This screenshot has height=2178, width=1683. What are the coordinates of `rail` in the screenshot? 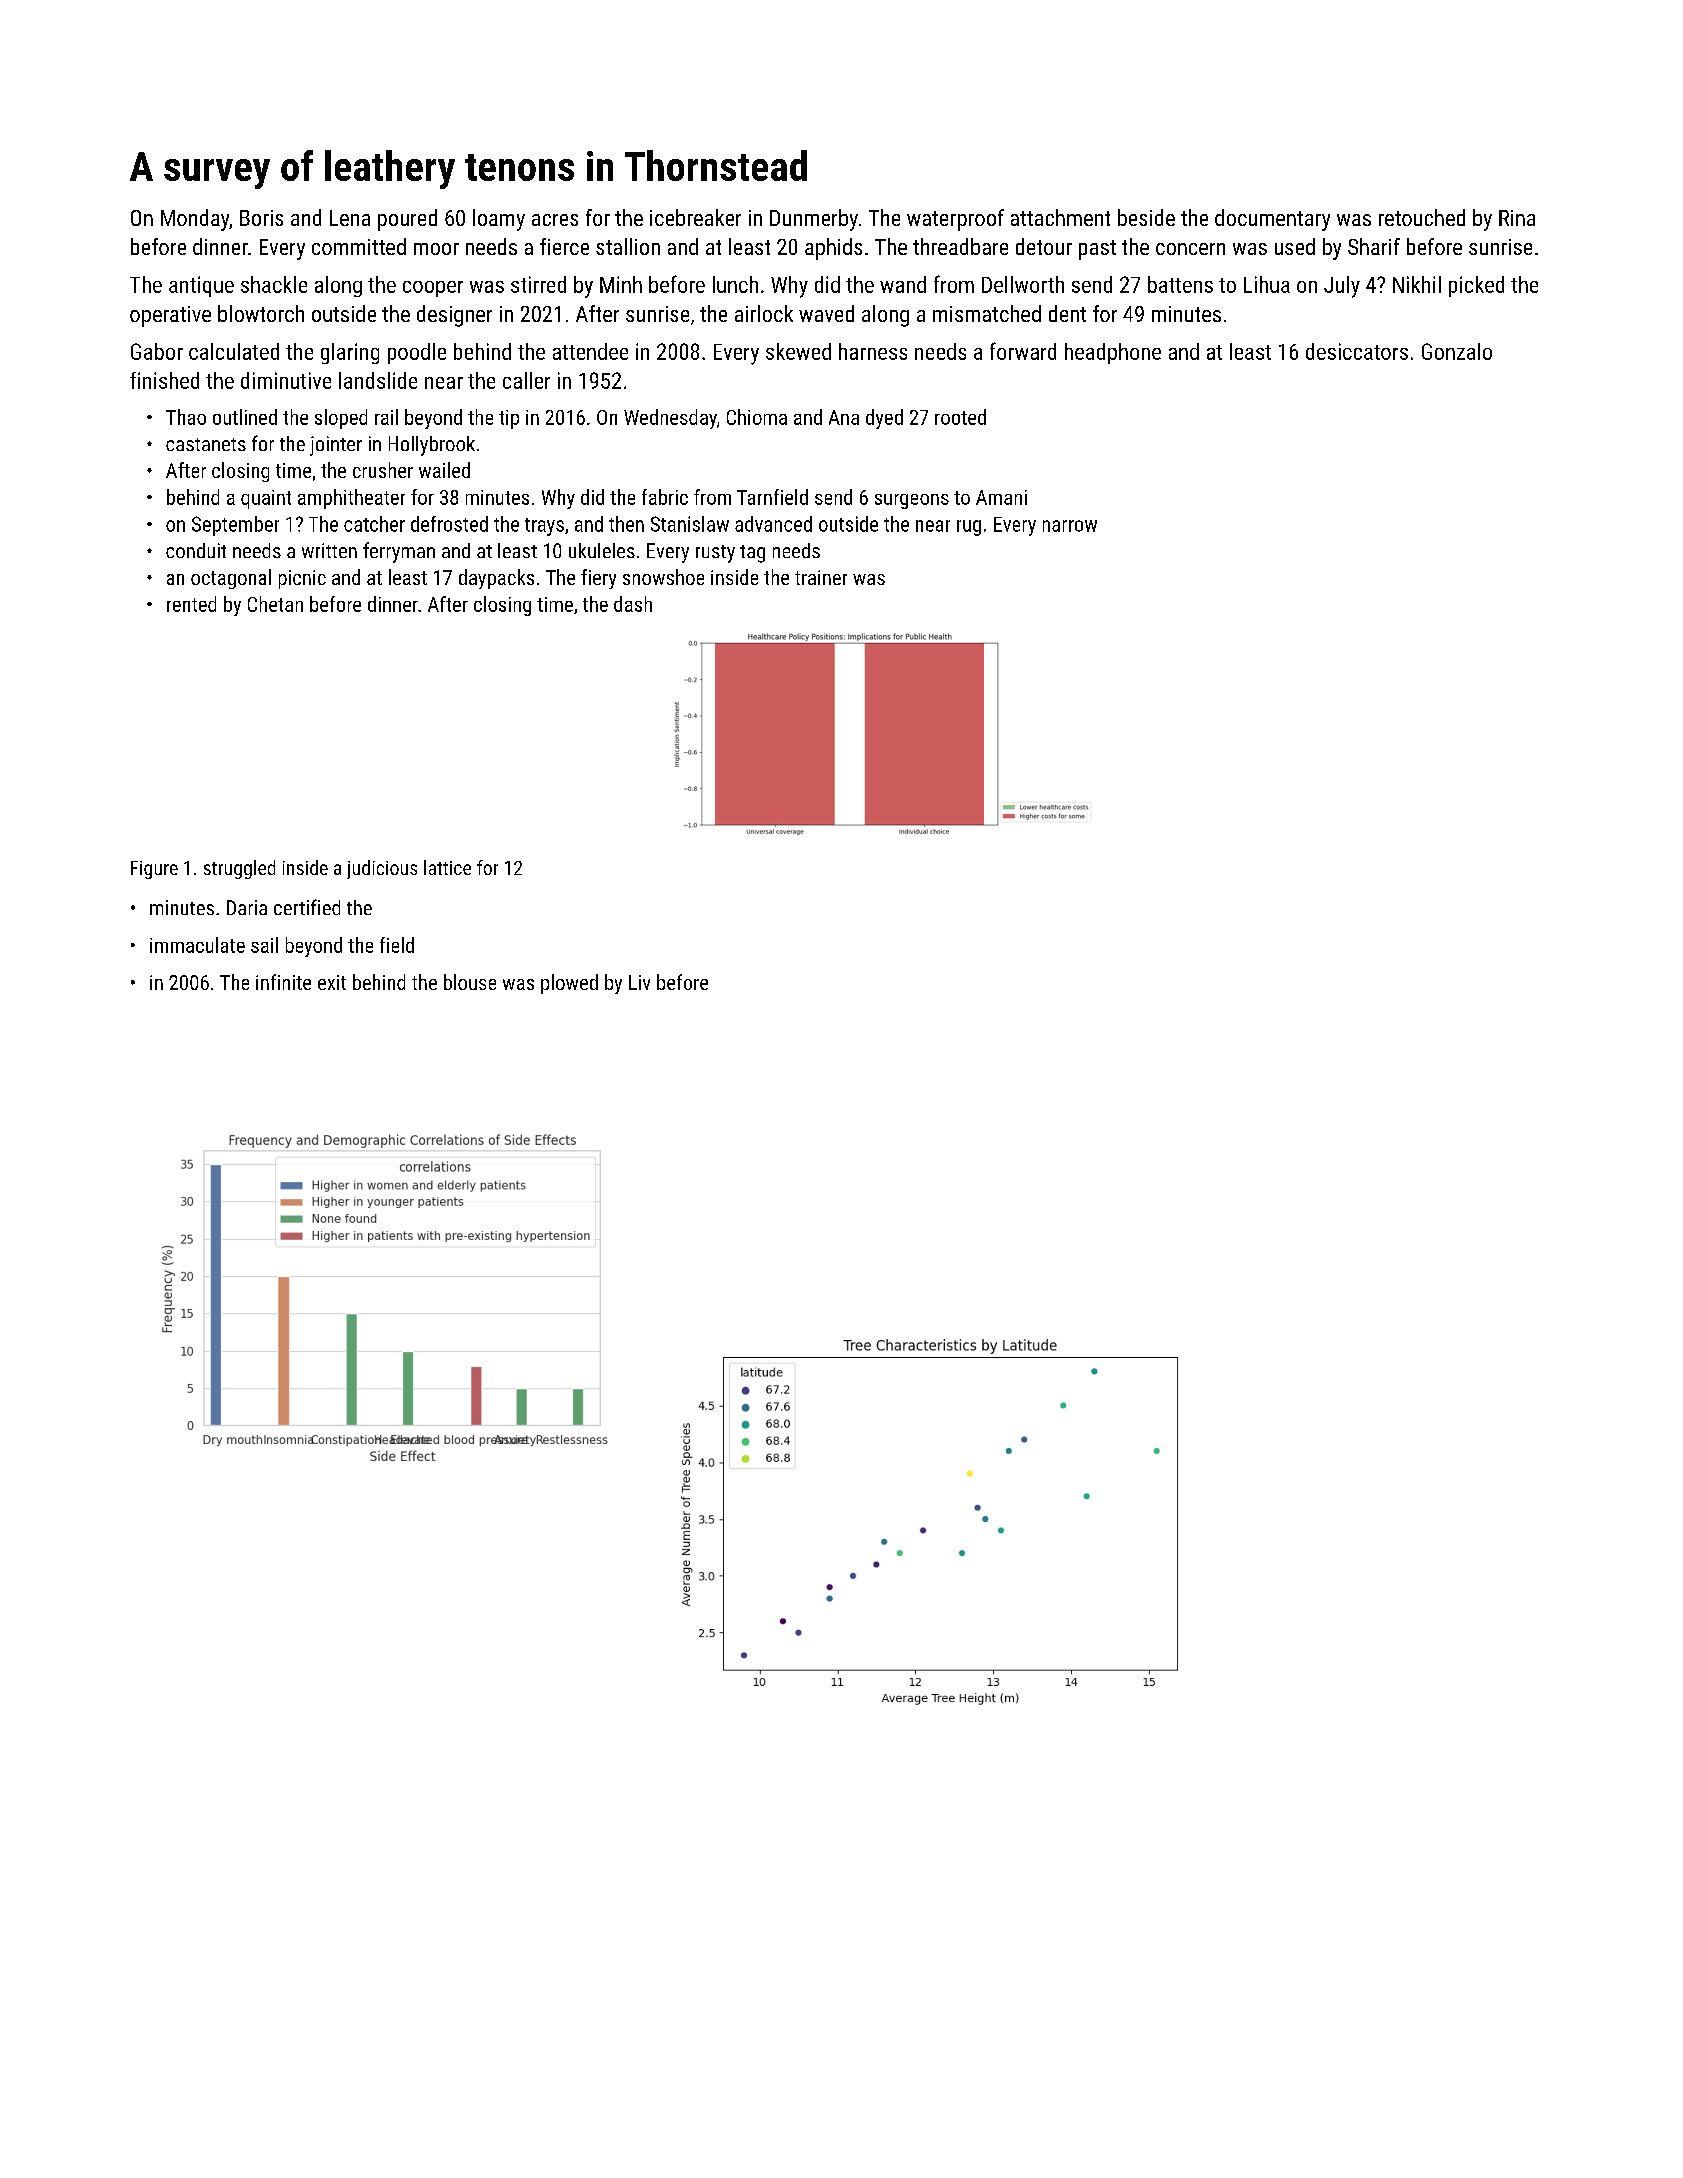 It's located at (386, 417).
